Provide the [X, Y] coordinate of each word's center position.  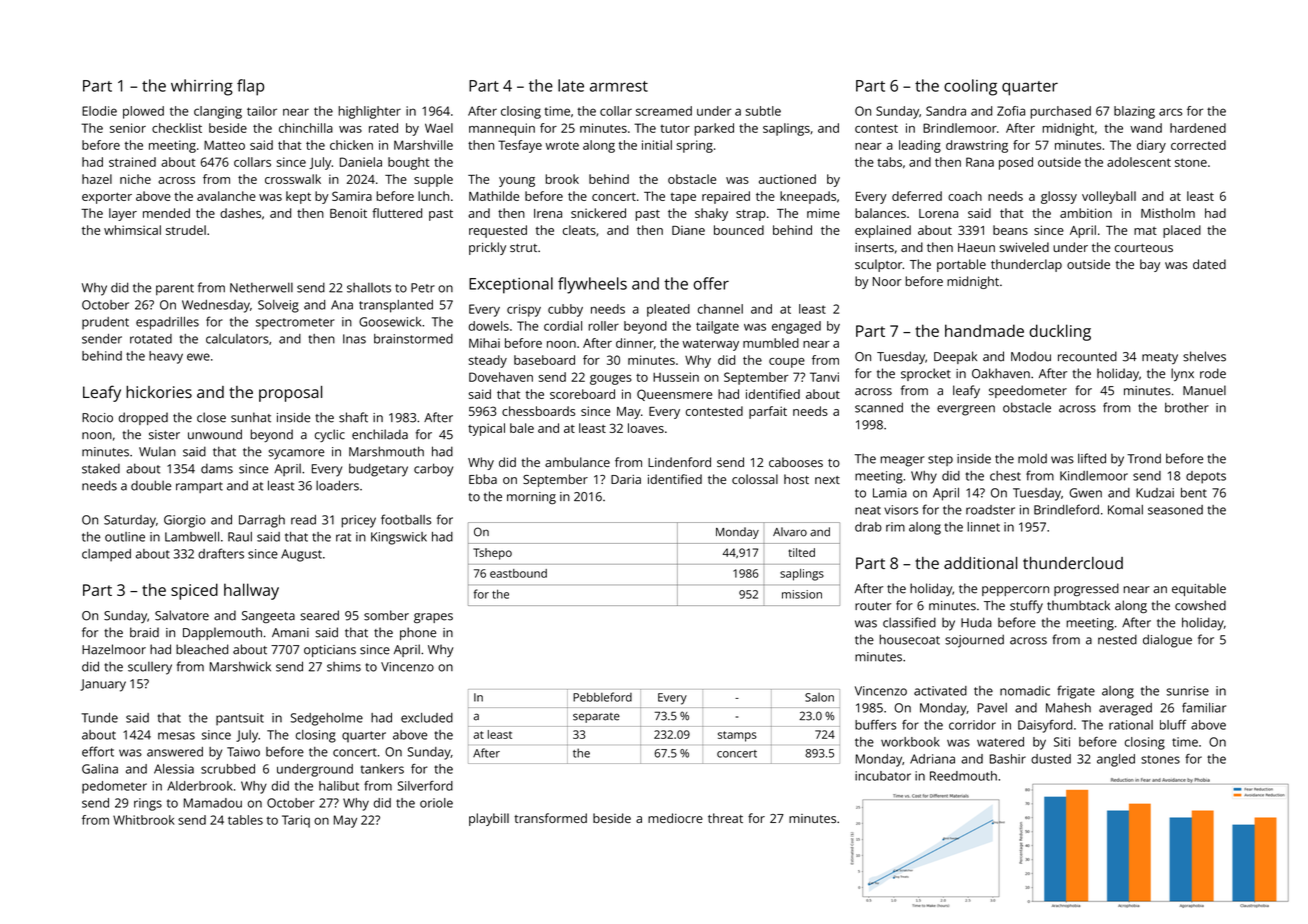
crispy [524, 310]
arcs [1170, 112]
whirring [202, 87]
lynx [1182, 374]
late [571, 85]
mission [802, 594]
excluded [427, 718]
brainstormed [413, 339]
